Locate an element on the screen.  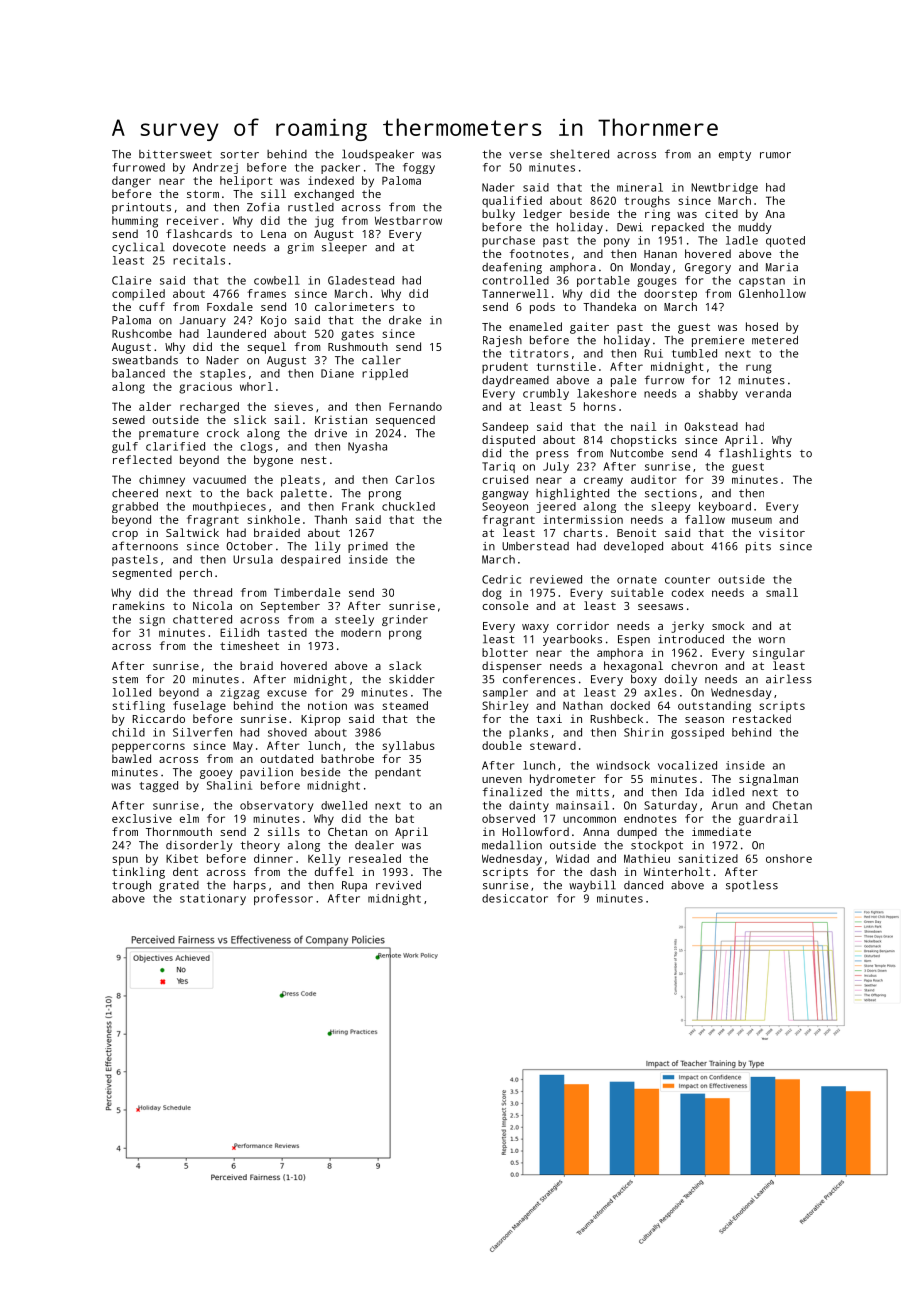
clarified is located at coordinates (175, 446).
